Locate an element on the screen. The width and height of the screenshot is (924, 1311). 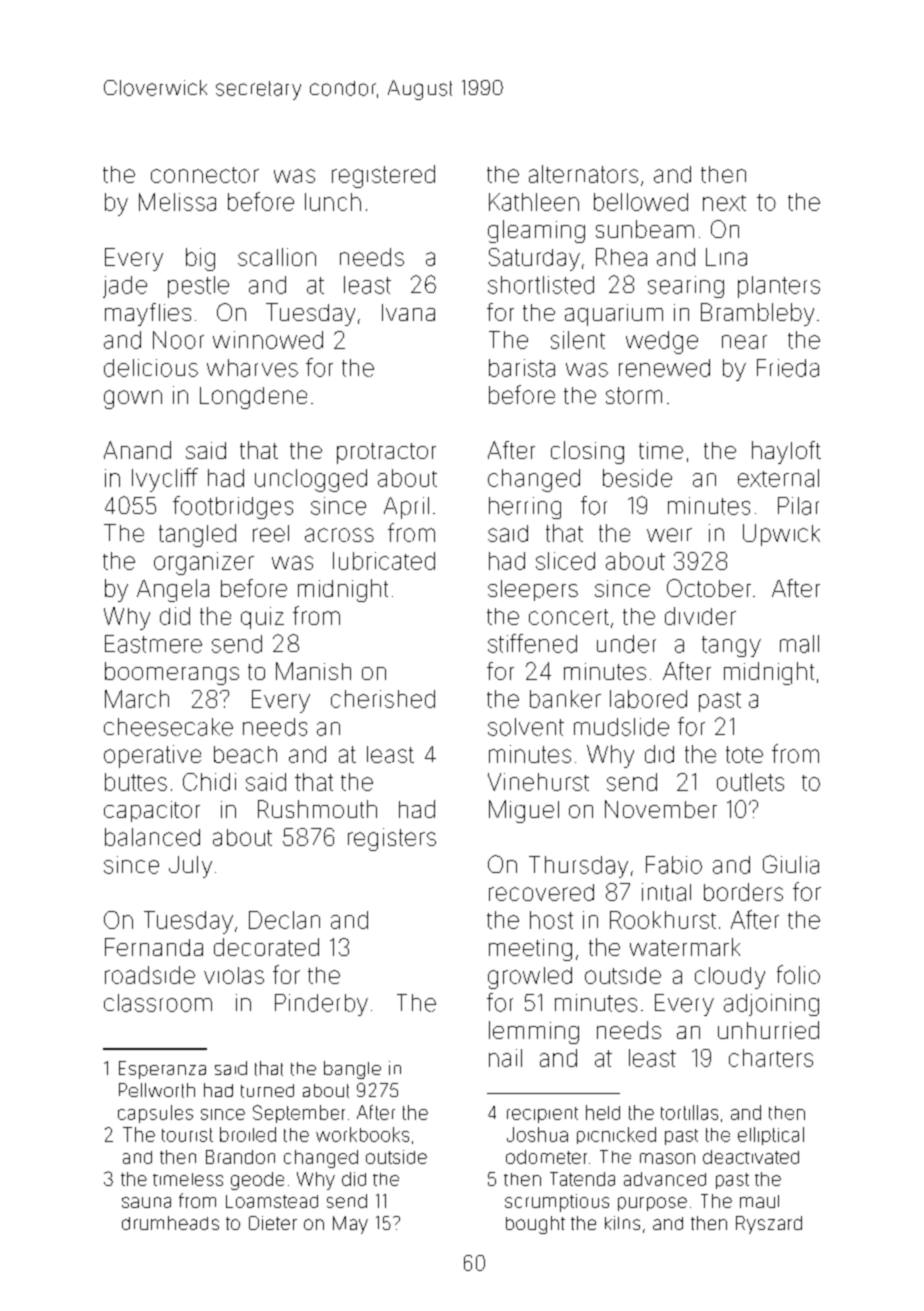
searing is located at coordinates (686, 287).
